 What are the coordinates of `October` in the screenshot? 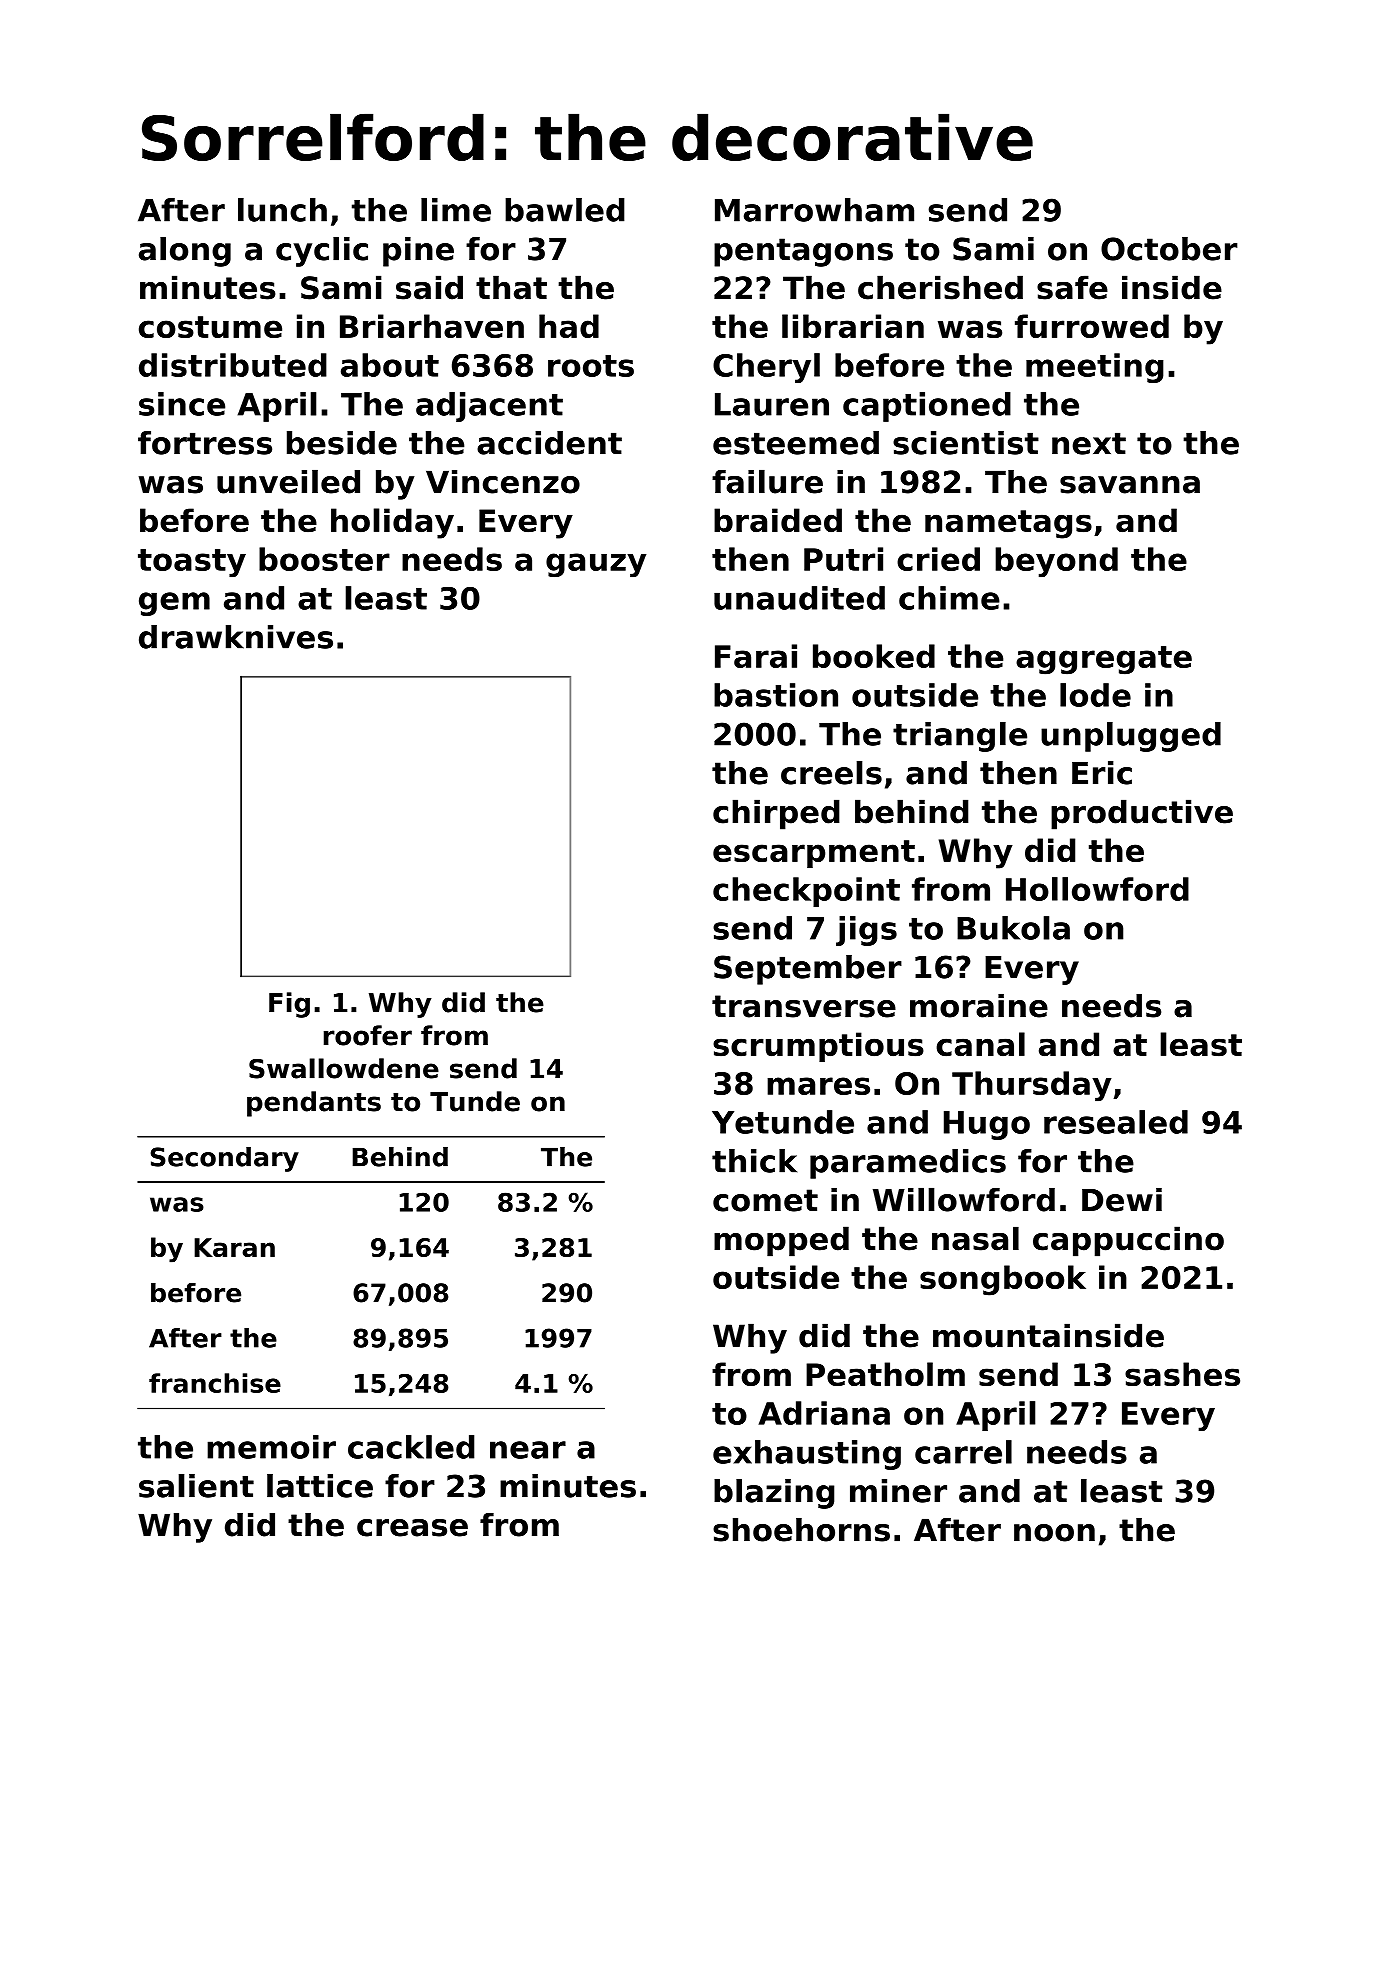 It's located at (1169, 249).
